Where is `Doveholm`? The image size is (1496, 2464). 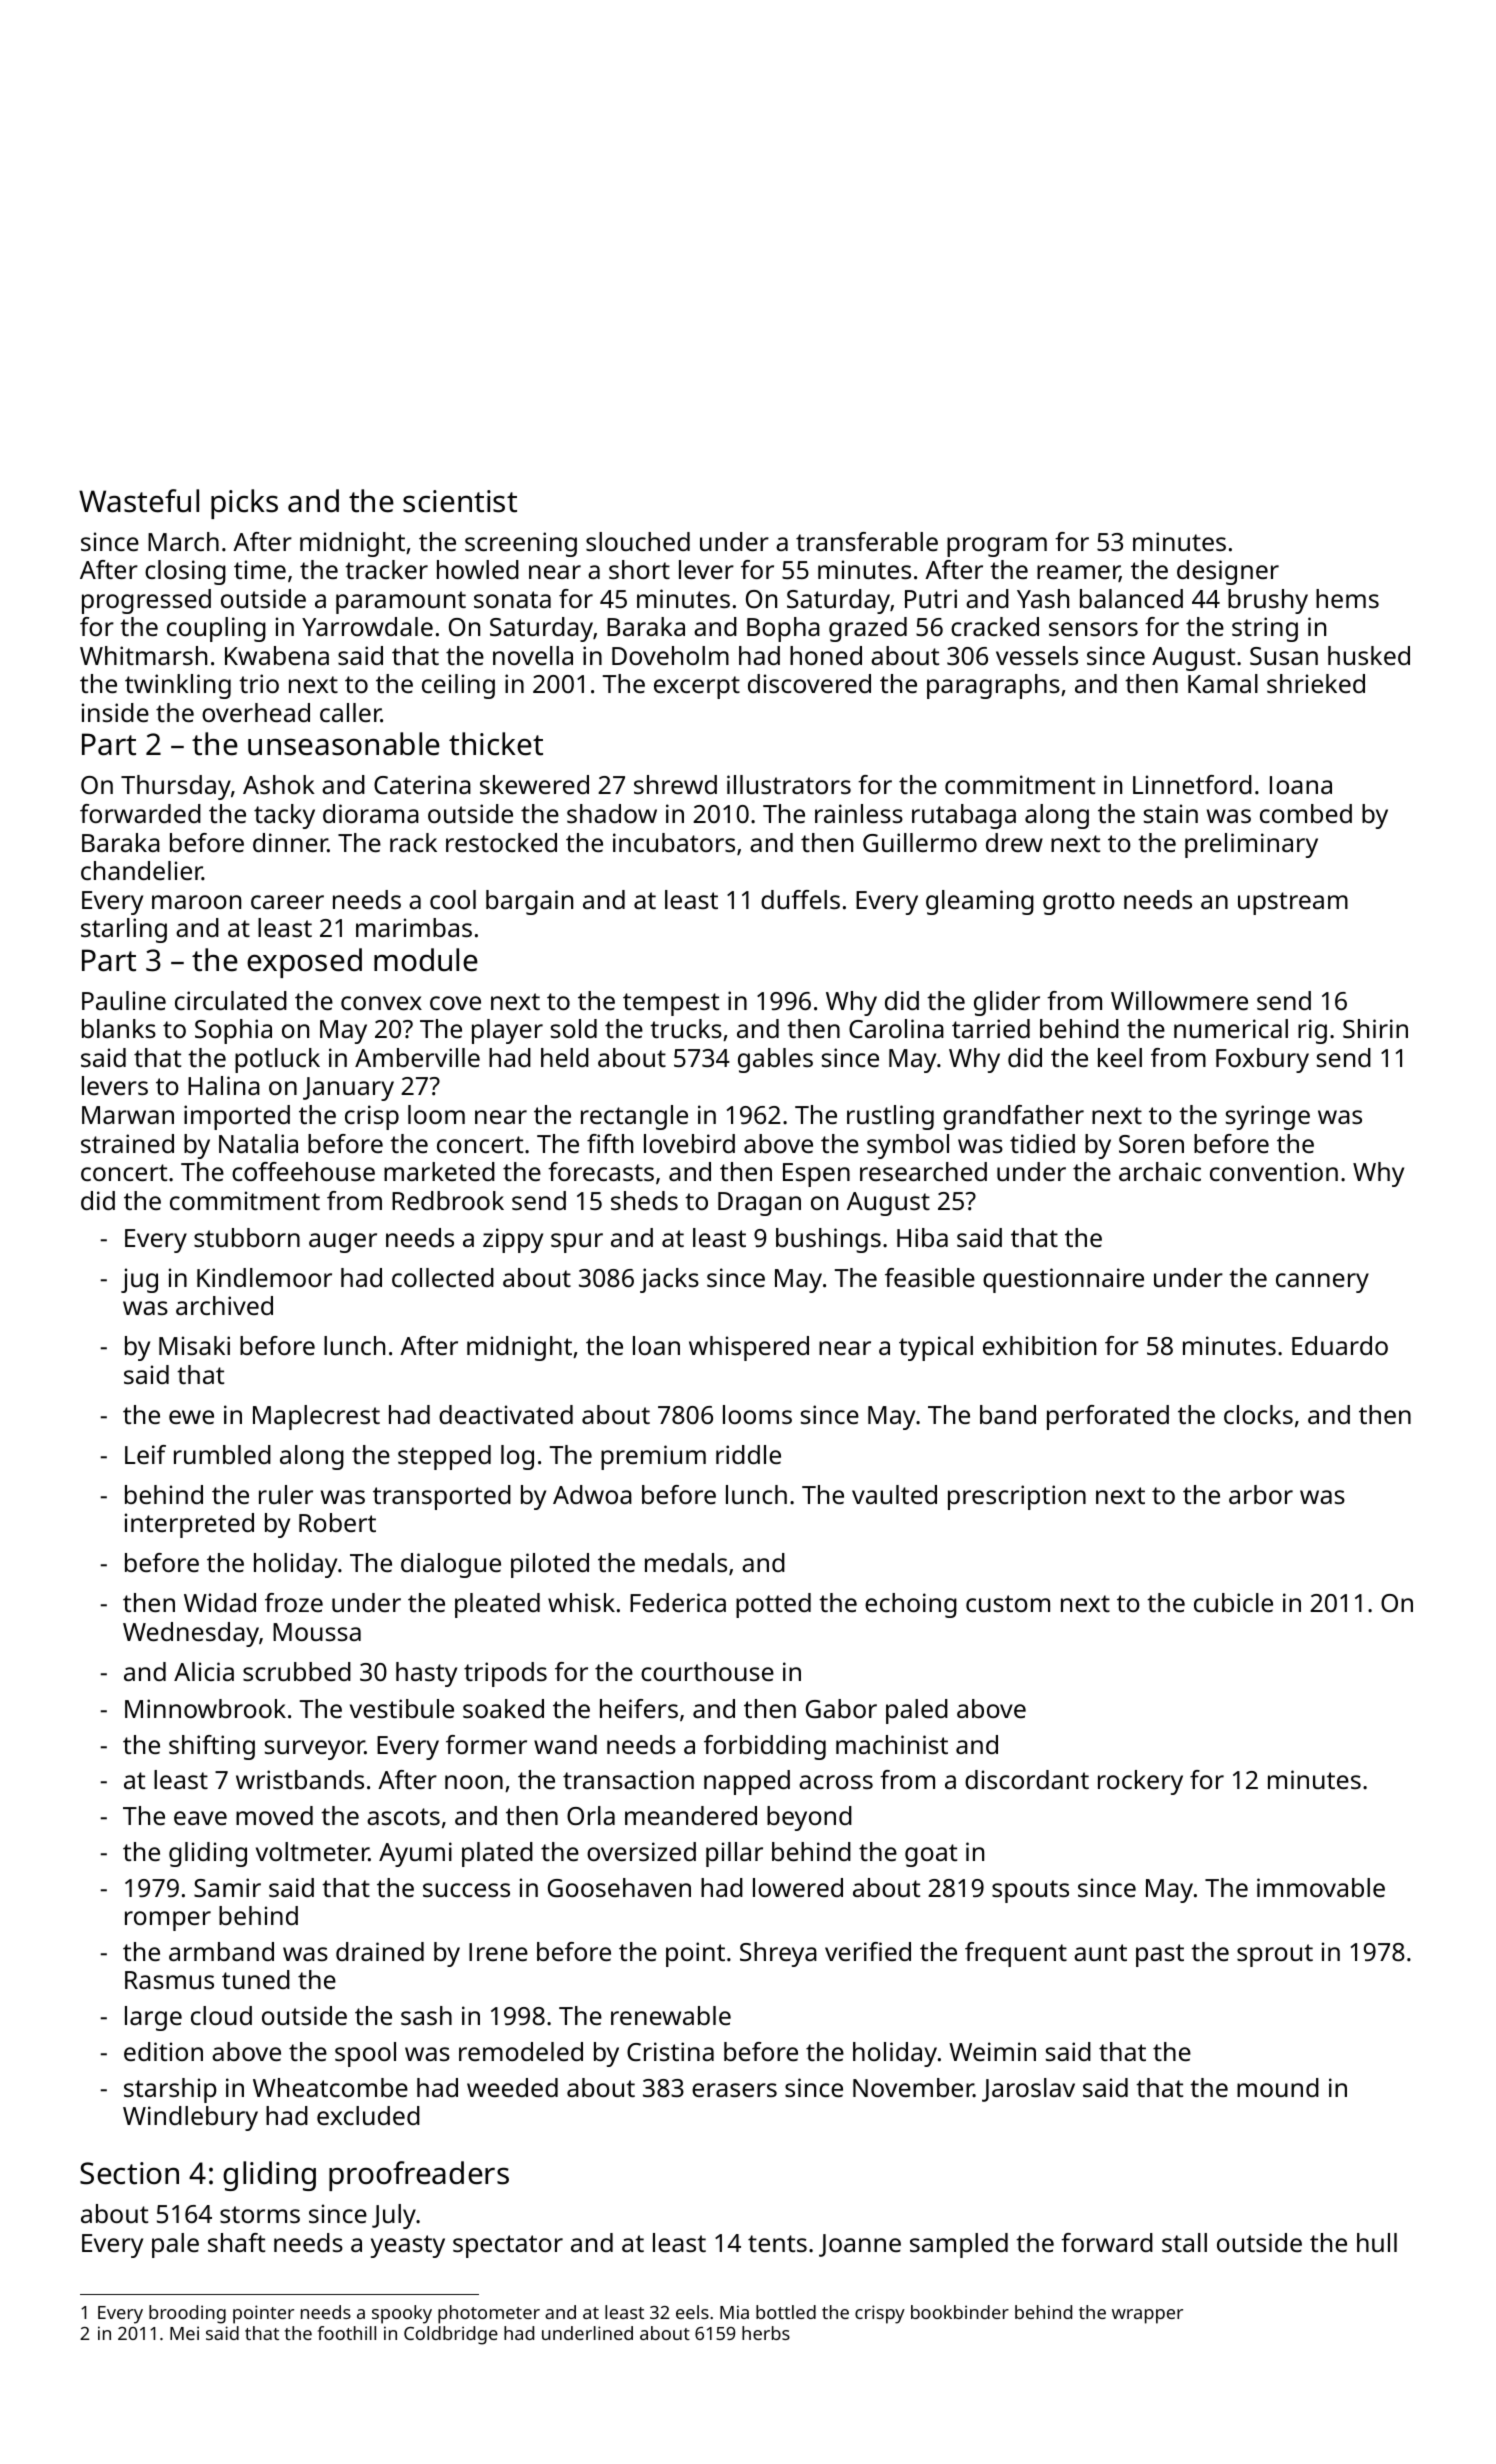 Doveholm is located at coordinates (670, 655).
